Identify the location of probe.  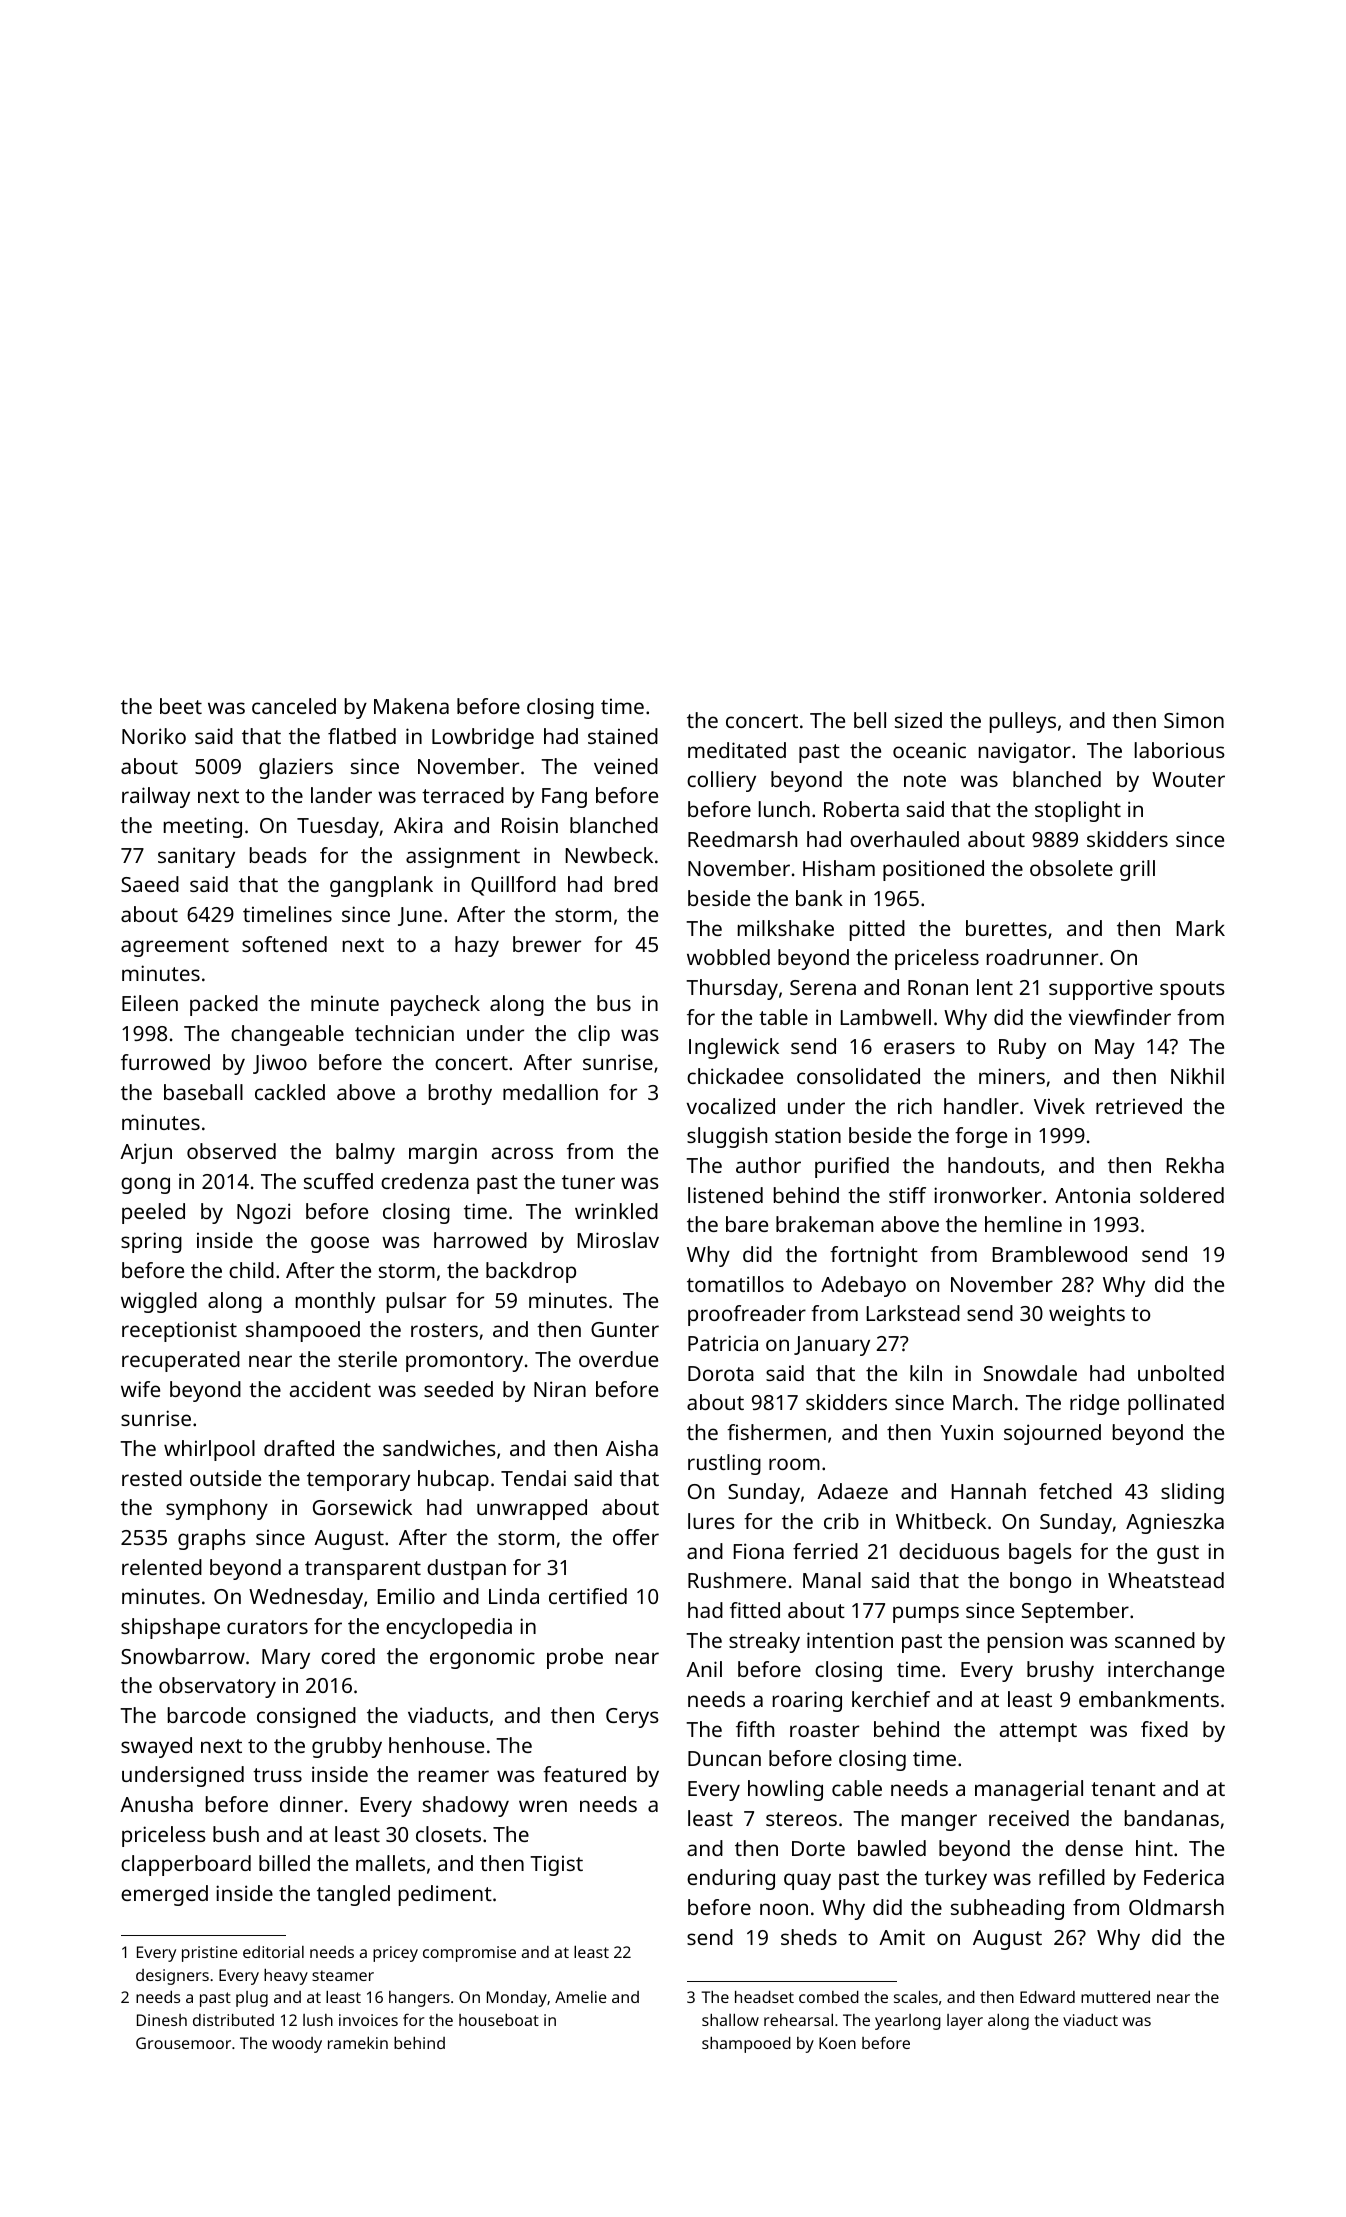
(575, 1658).
